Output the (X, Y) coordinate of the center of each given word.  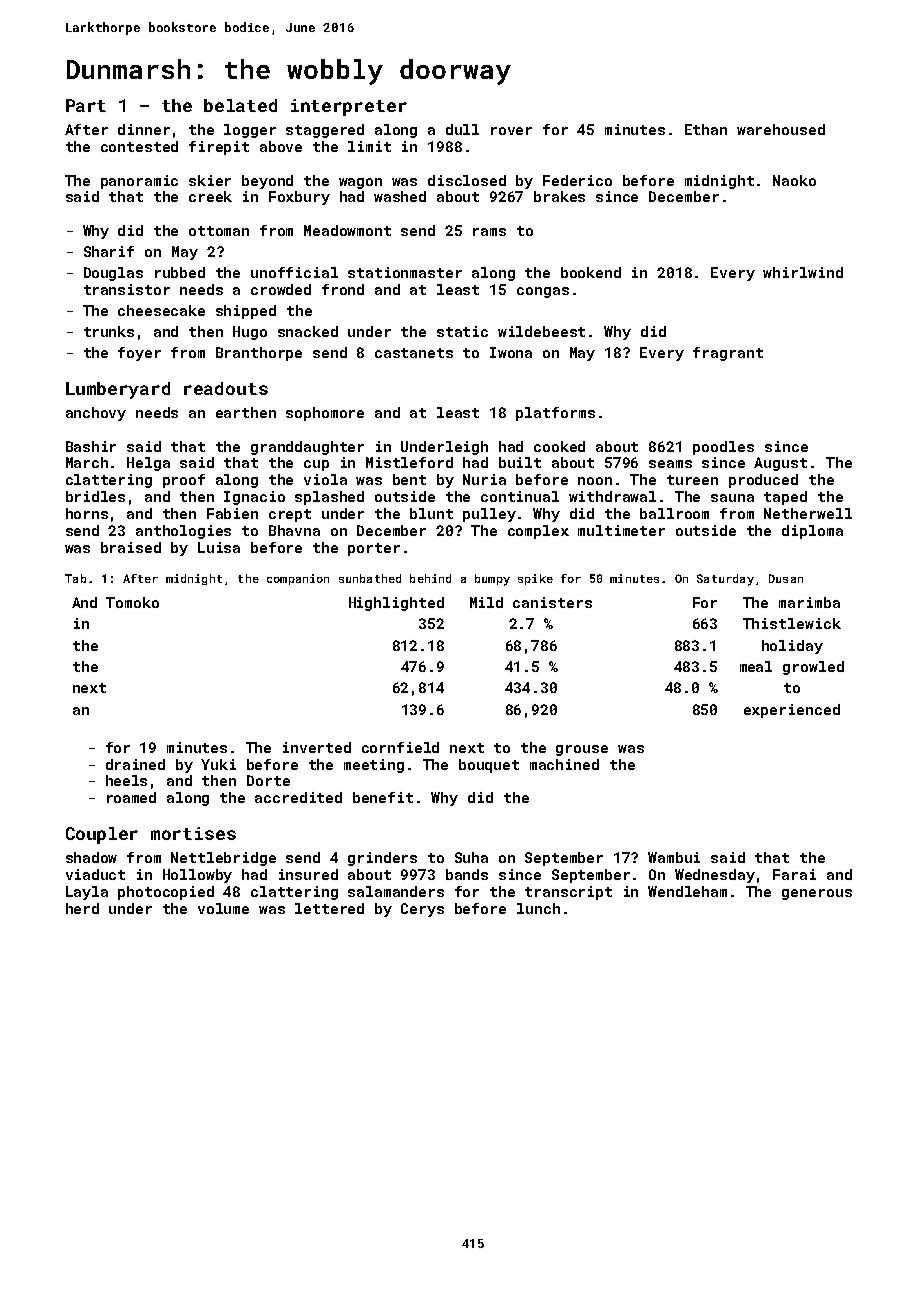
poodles (723, 448)
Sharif (109, 251)
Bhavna (294, 530)
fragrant (728, 354)
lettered (329, 908)
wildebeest (541, 331)
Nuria (484, 479)
